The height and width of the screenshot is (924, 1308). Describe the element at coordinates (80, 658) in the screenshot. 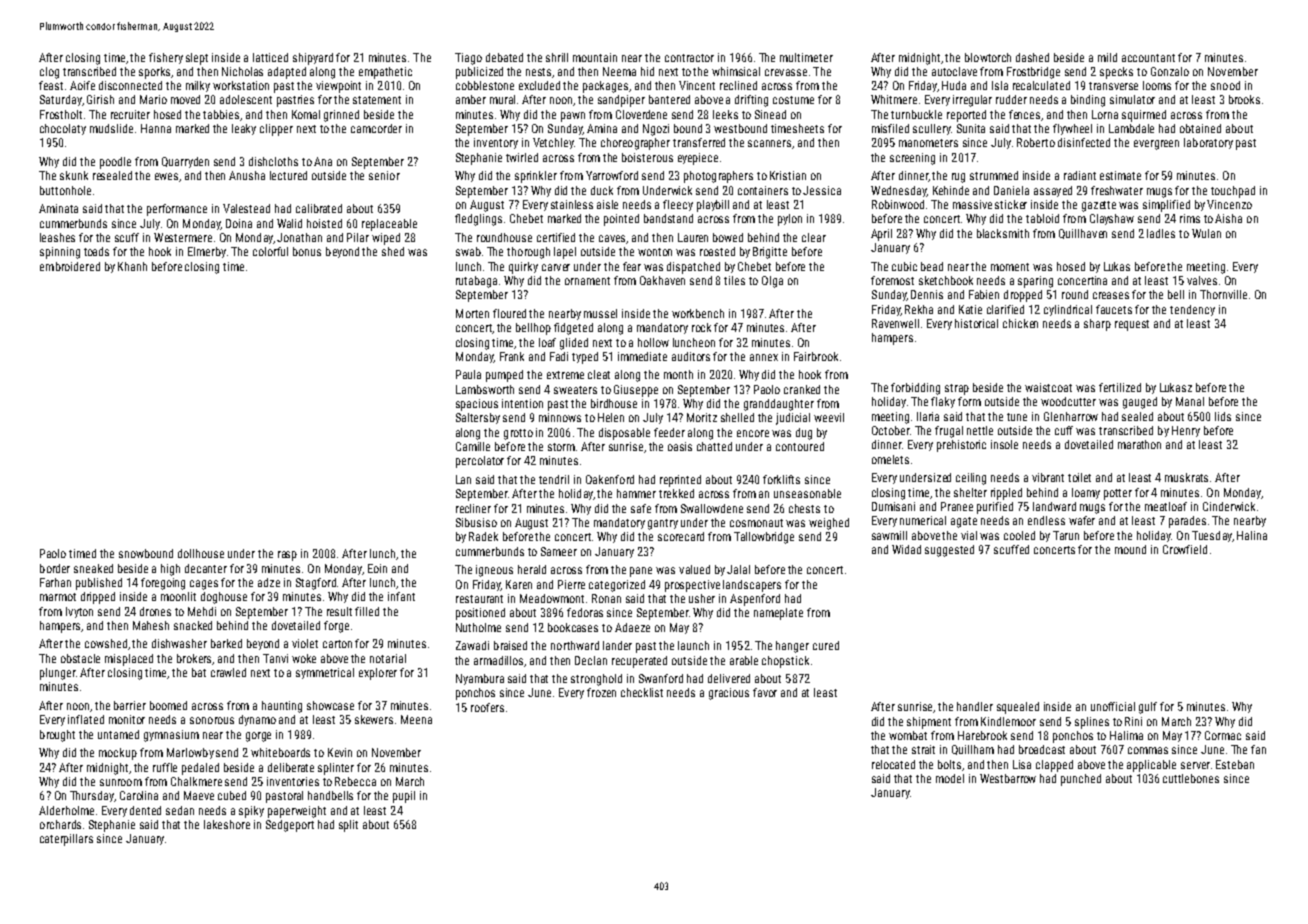

I see `obstacle` at that location.
